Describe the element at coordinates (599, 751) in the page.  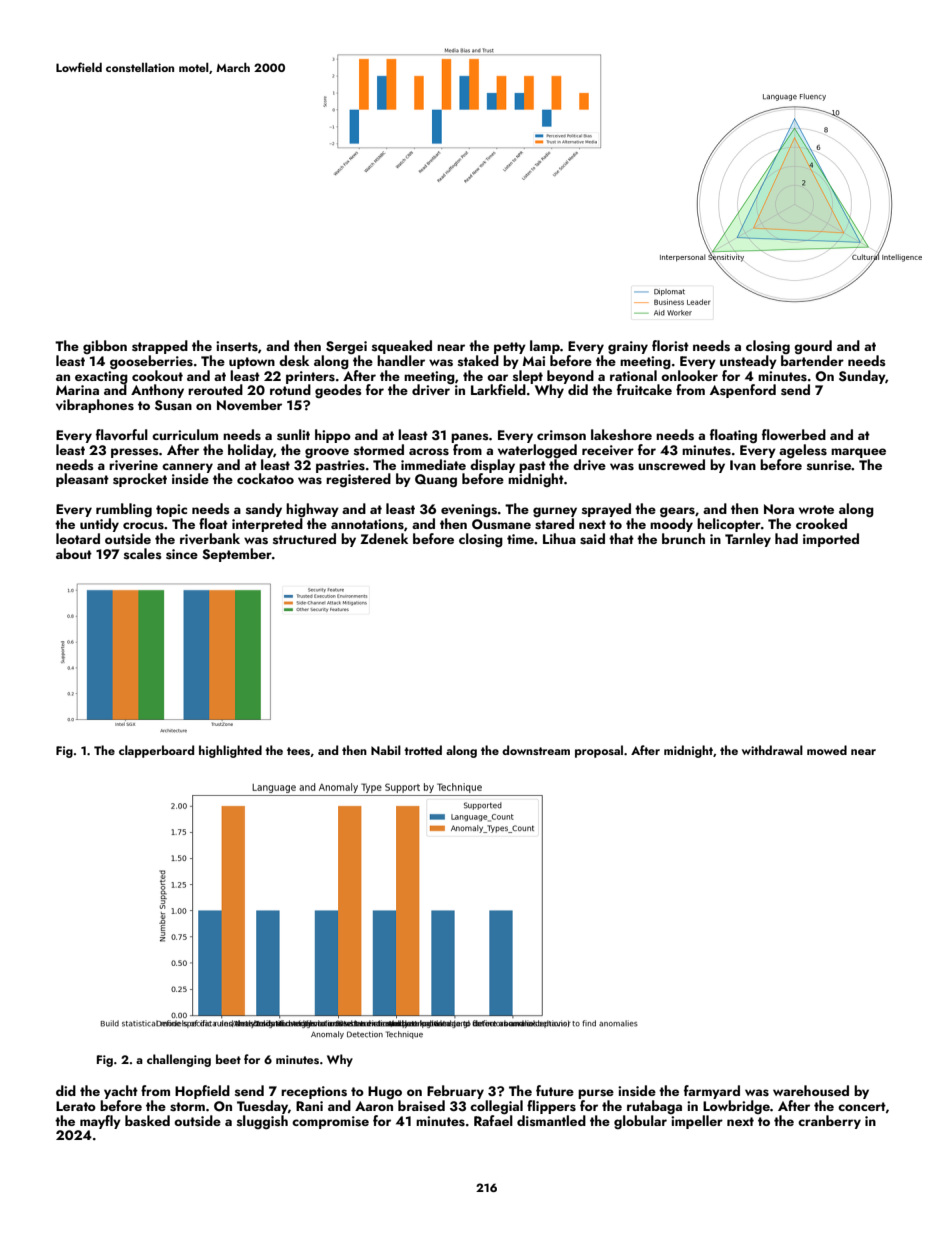
I see `proposal` at that location.
